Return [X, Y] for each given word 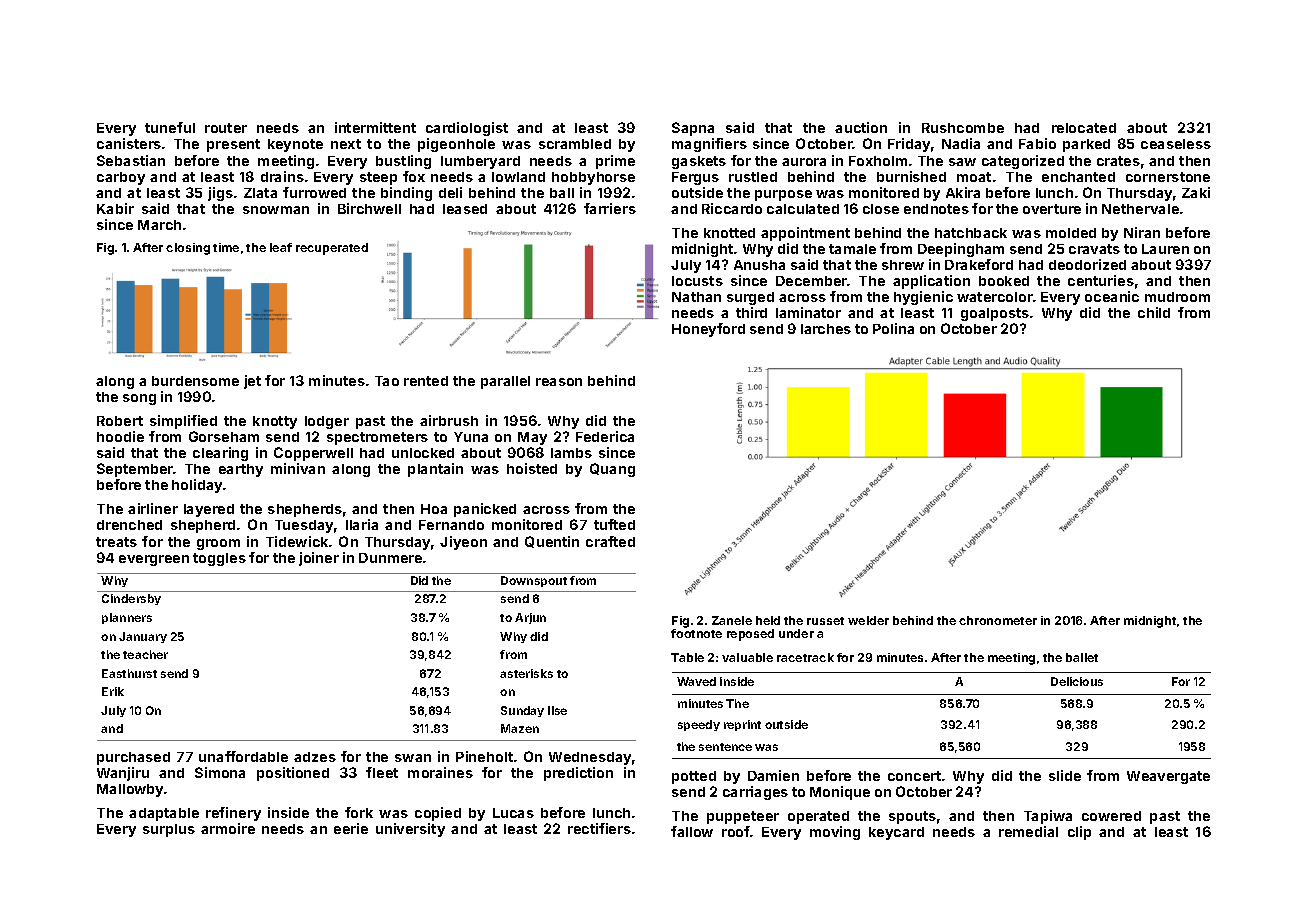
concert [914, 776]
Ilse [557, 710]
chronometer [998, 620]
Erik [113, 691]
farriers [610, 208]
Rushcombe [963, 128]
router [226, 128]
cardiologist [467, 129]
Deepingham [961, 250]
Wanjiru [123, 774]
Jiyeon [463, 543]
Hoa [434, 509]
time [226, 247]
